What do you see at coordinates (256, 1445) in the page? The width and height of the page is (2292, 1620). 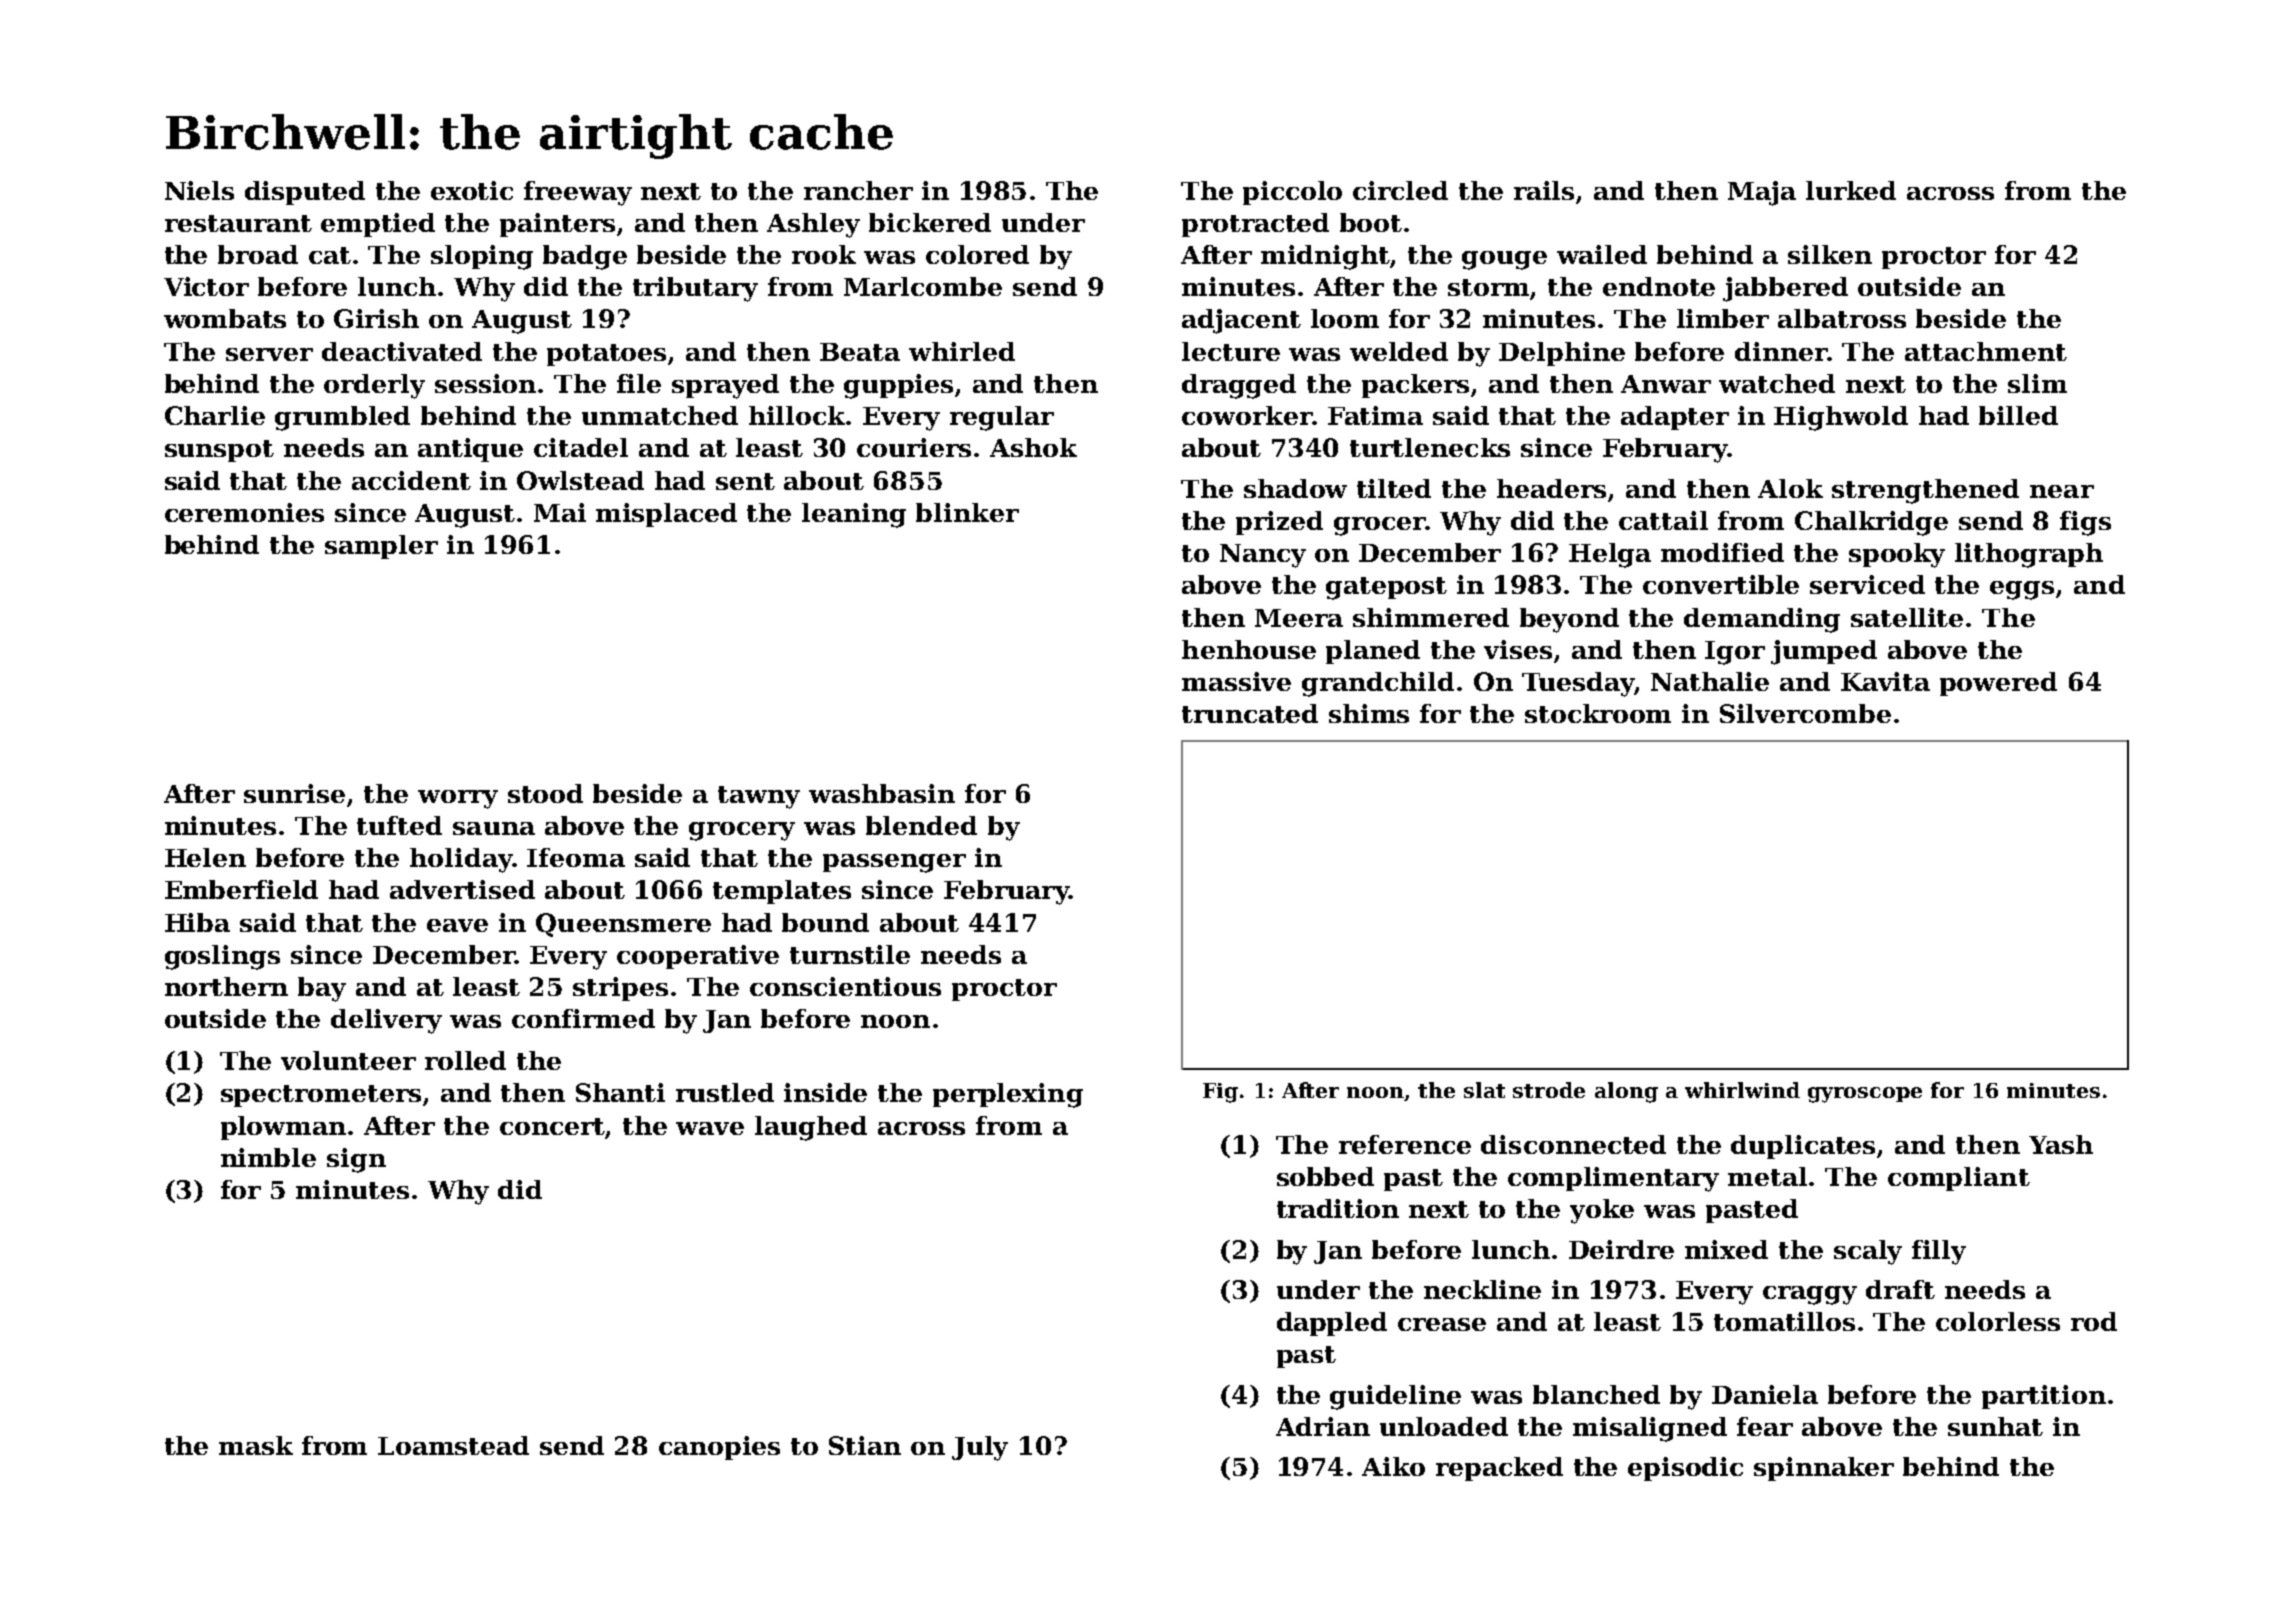 I see `mask` at bounding box center [256, 1445].
